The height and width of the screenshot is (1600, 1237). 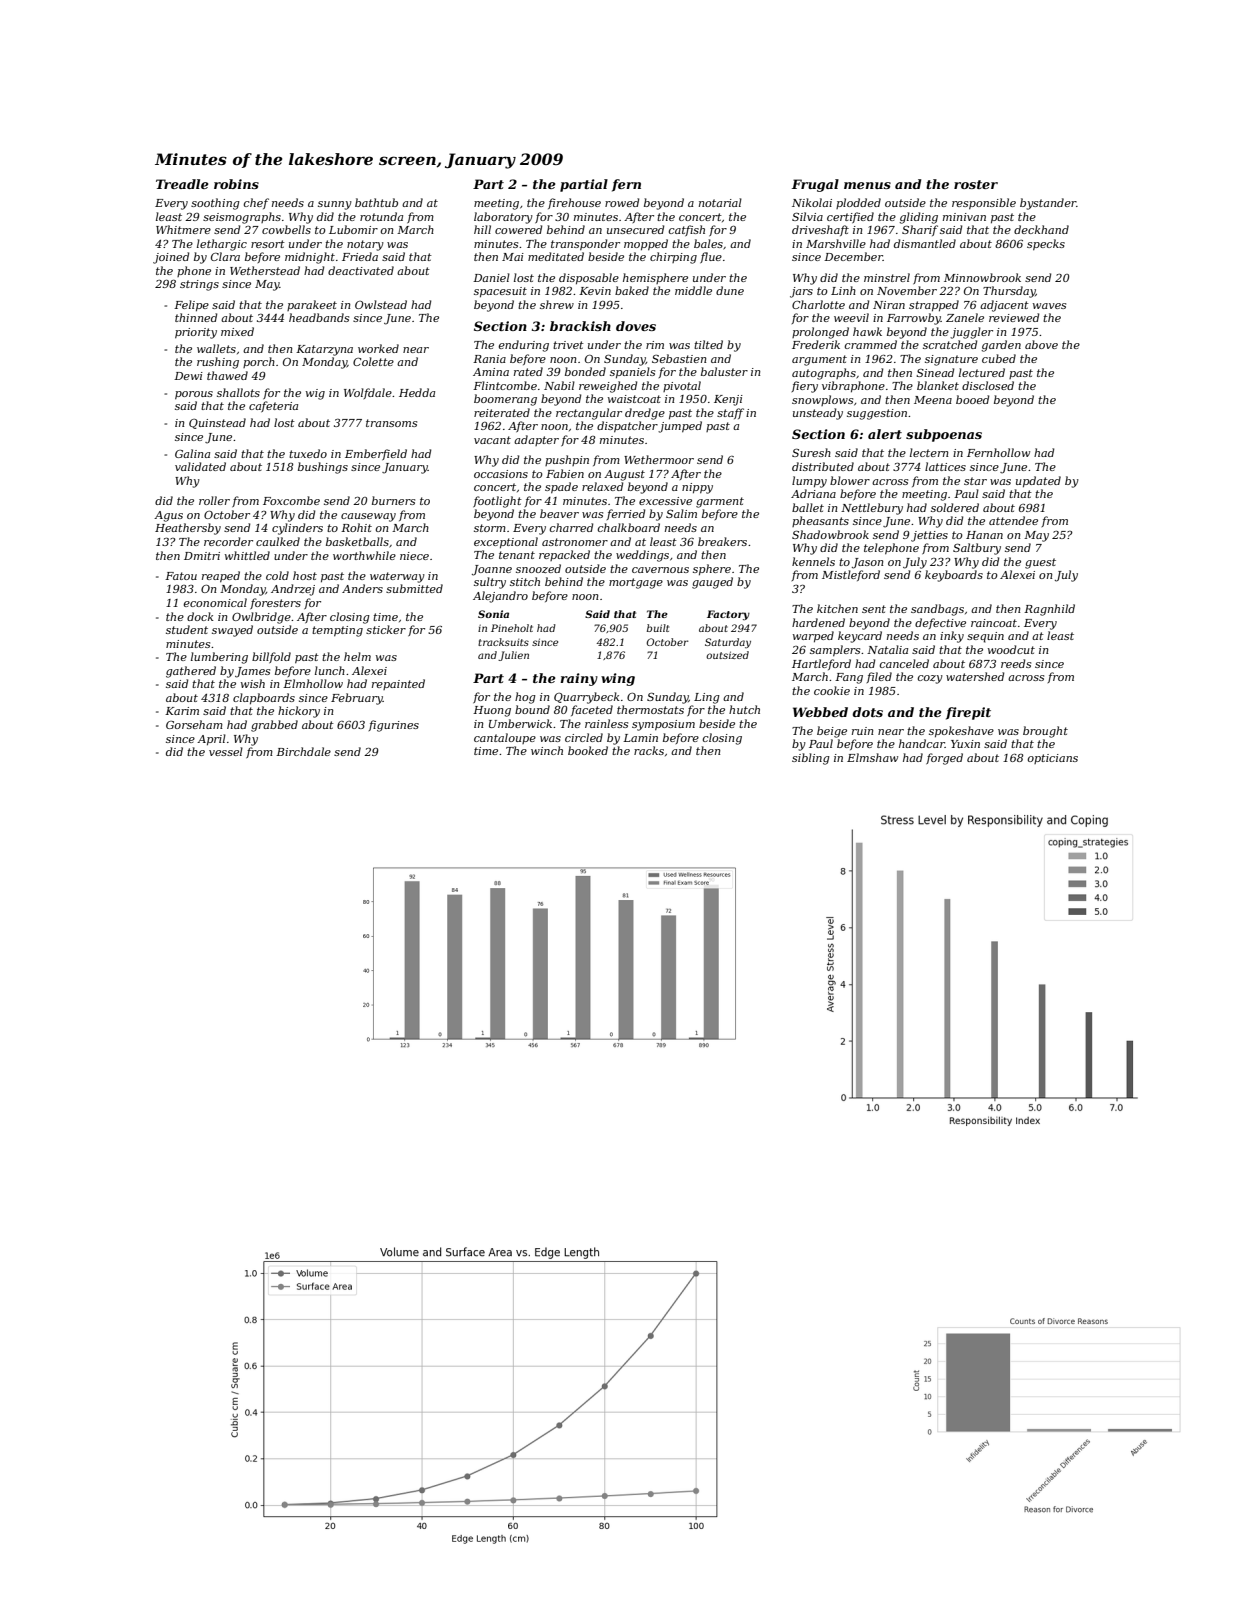 What do you see at coordinates (1048, 204) in the screenshot?
I see `bystander` at bounding box center [1048, 204].
